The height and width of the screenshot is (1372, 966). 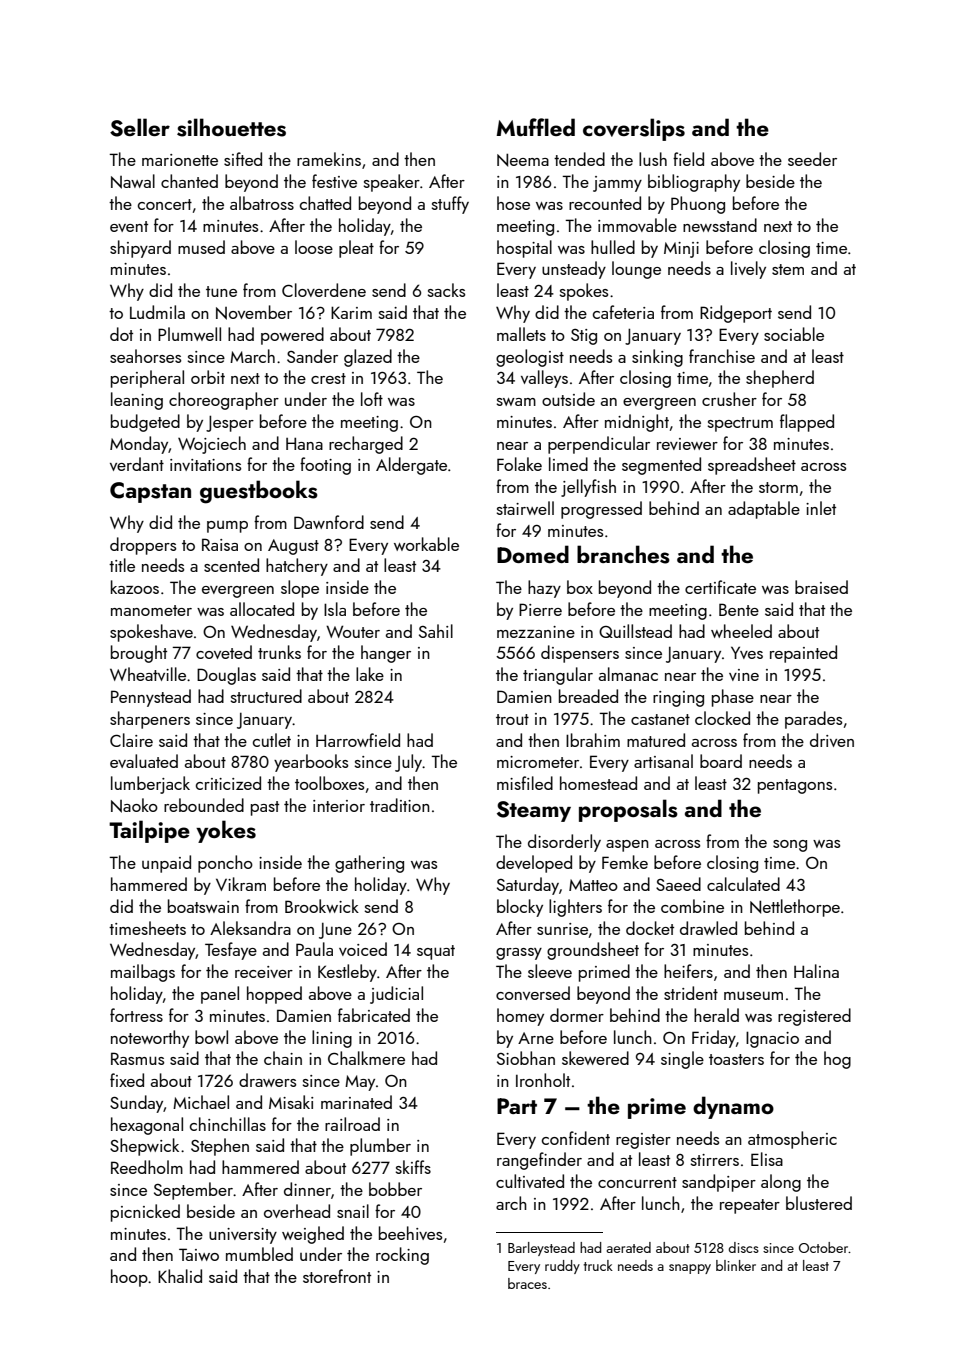 I want to click on peripheral, so click(x=147, y=379).
